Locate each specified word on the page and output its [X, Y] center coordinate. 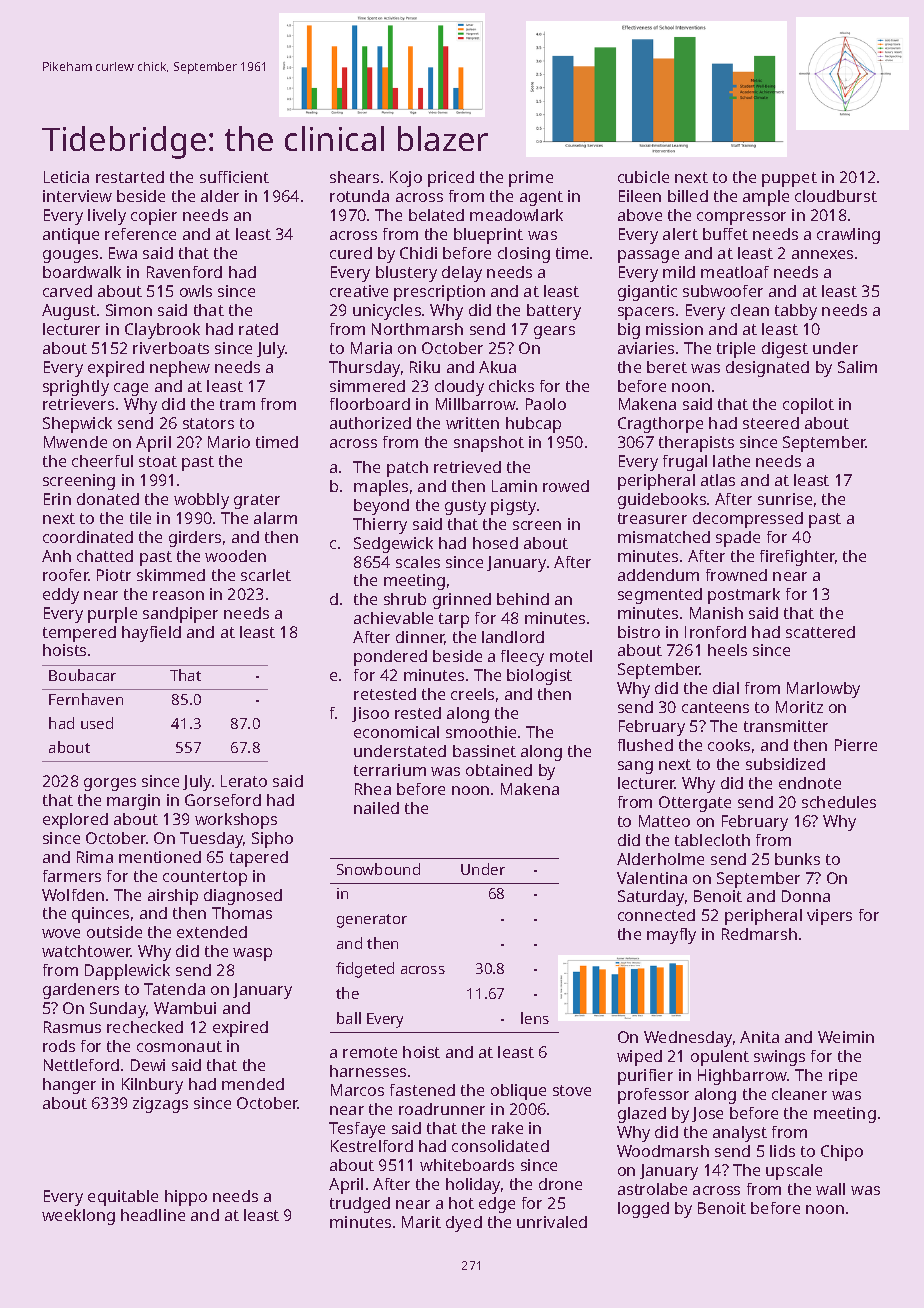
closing [524, 255]
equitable [123, 1198]
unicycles [387, 312]
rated [258, 329]
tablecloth [712, 840]
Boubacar [82, 675]
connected [656, 915]
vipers [829, 917]
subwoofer [723, 291]
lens [535, 1018]
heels [727, 650]
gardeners [81, 991]
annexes [822, 254]
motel [571, 656]
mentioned [160, 857]
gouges [70, 256]
